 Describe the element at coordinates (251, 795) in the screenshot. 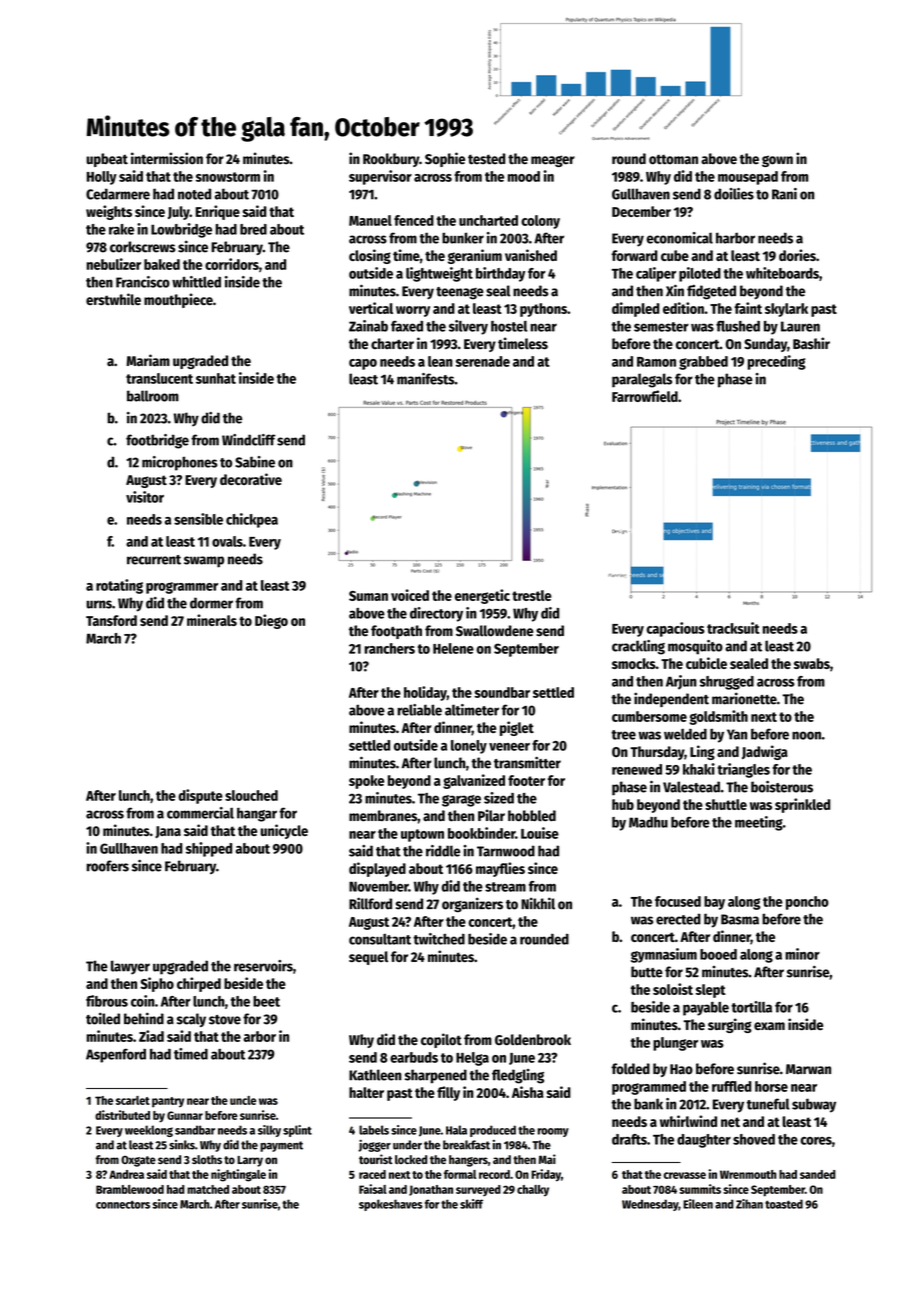

I see `slouched` at that location.
